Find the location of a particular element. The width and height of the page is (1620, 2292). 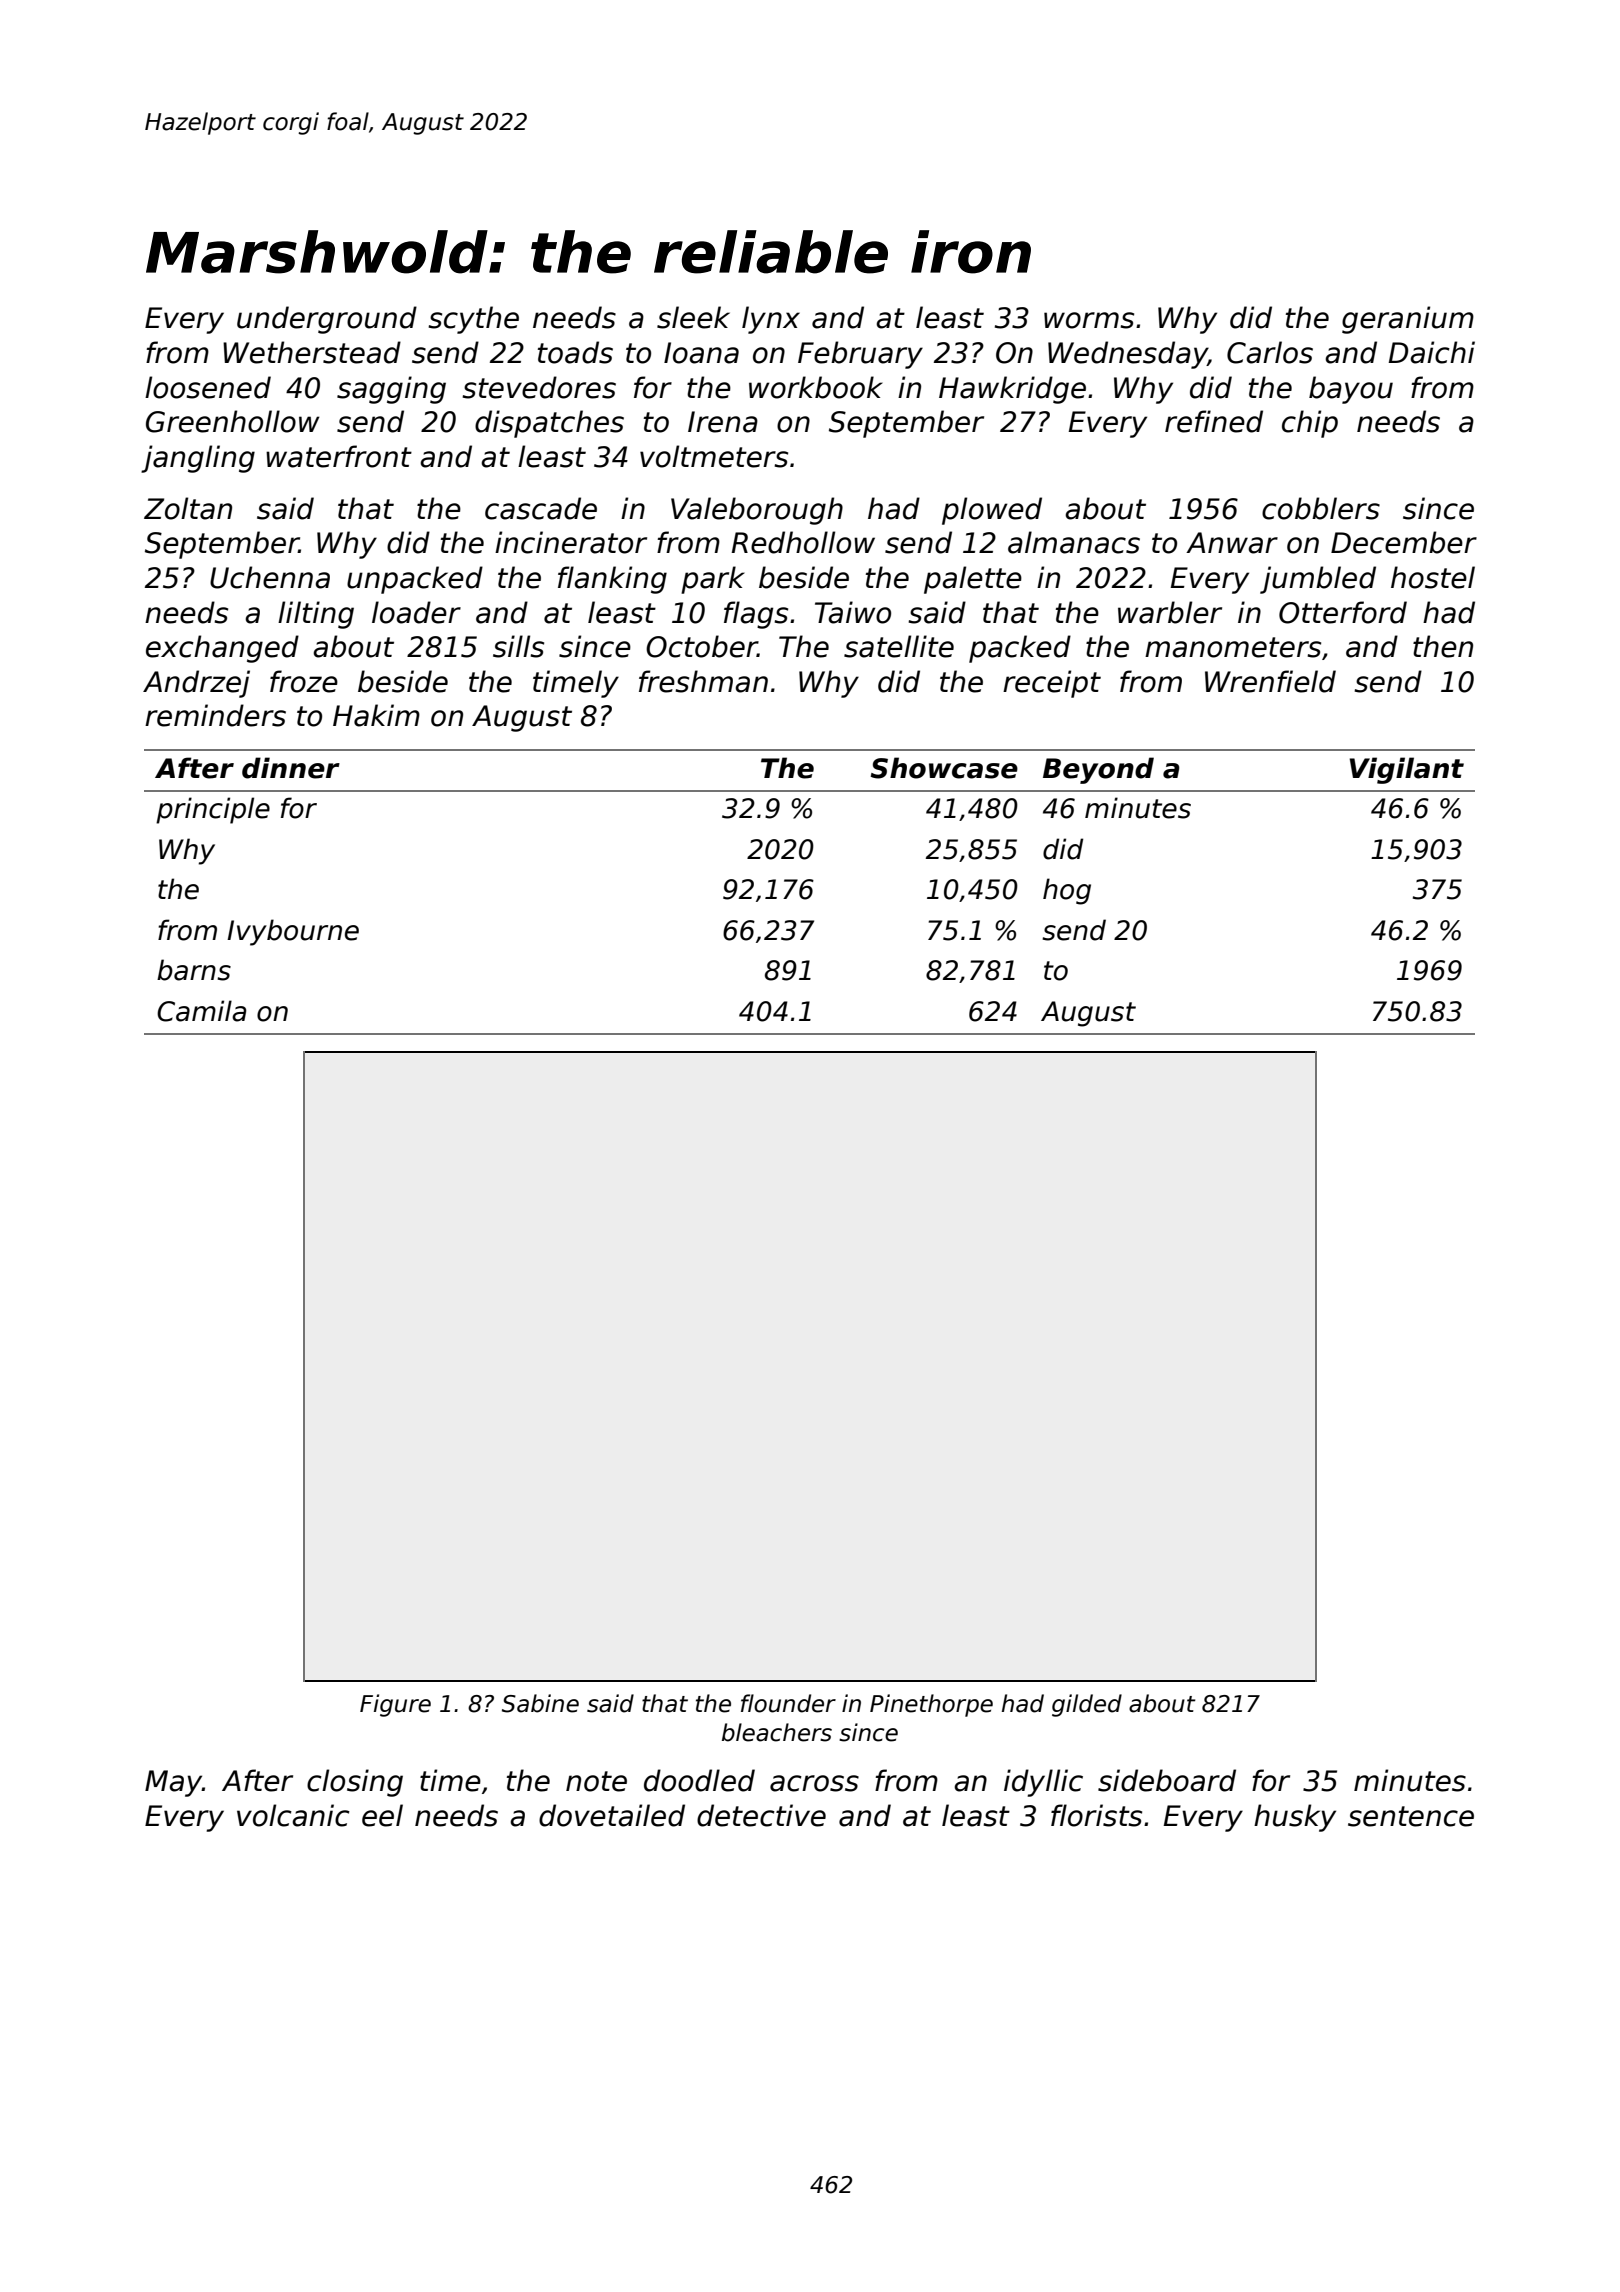

hog is located at coordinates (1067, 891).
